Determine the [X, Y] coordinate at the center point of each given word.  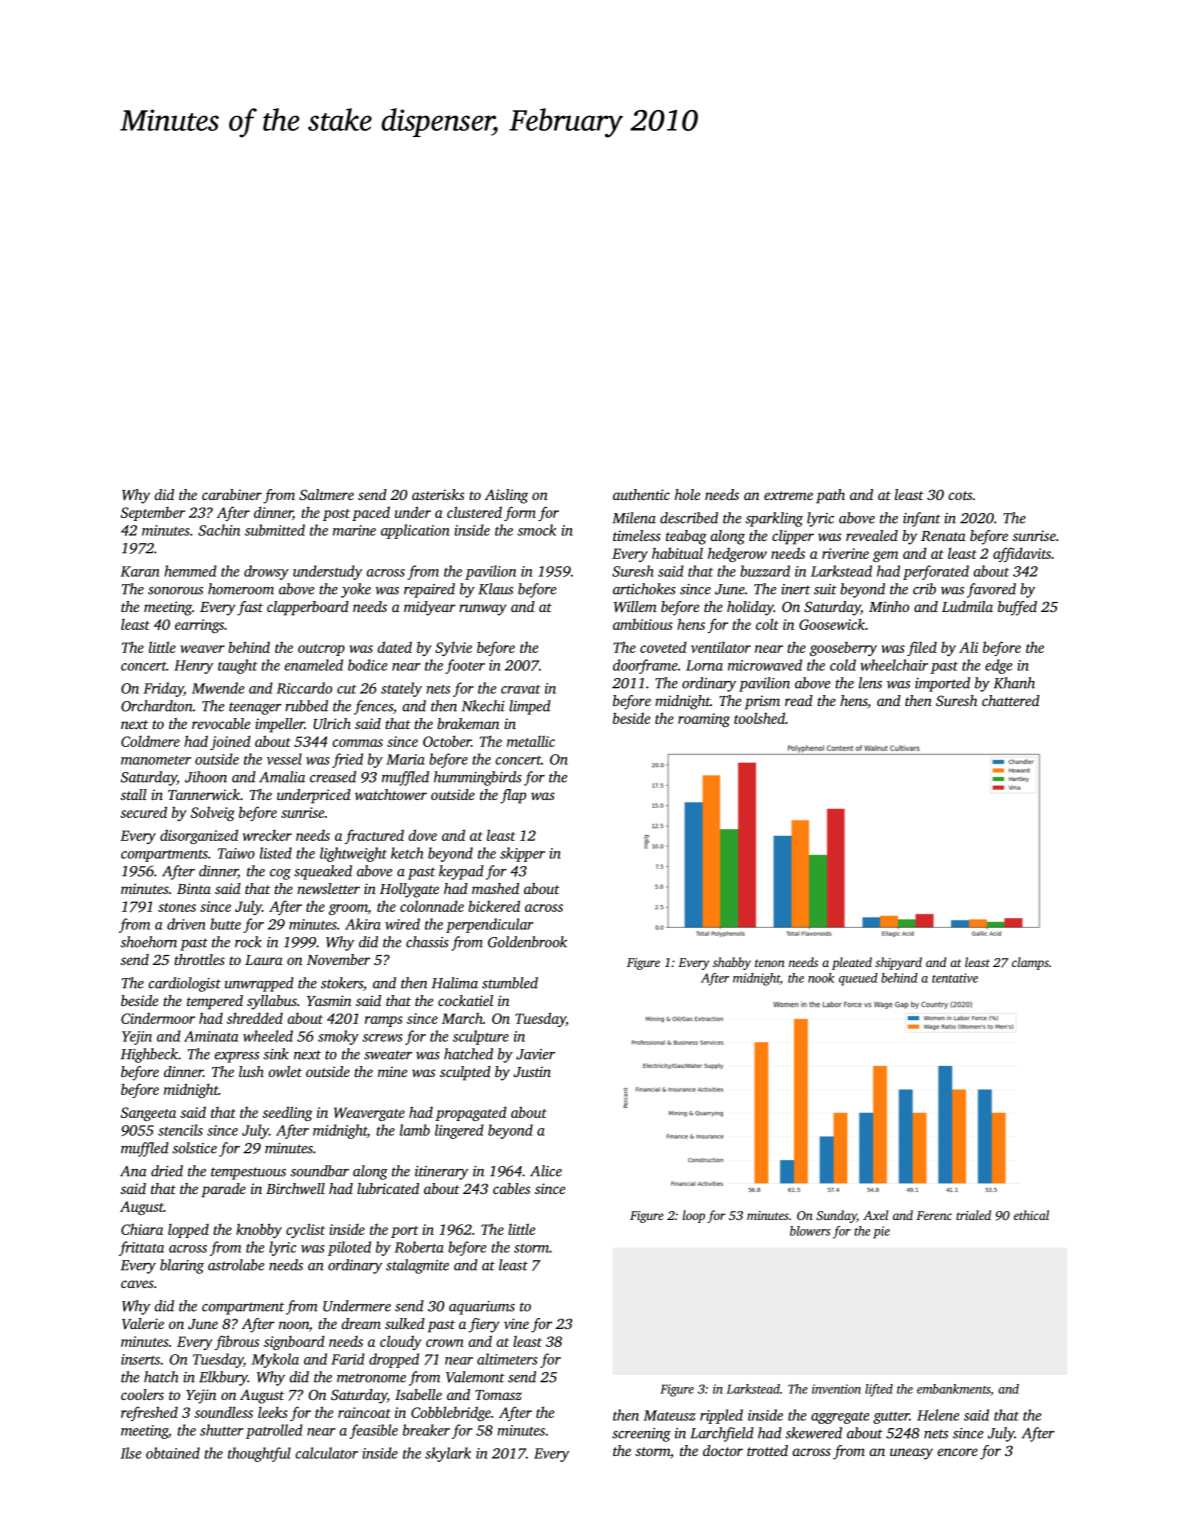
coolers [142, 1394]
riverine [845, 553]
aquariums [482, 1308]
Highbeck [149, 1055]
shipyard [898, 963]
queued [858, 979]
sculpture [481, 1037]
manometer [156, 760]
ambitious [643, 624]
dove [423, 835]
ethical [1031, 1215]
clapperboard [308, 608]
